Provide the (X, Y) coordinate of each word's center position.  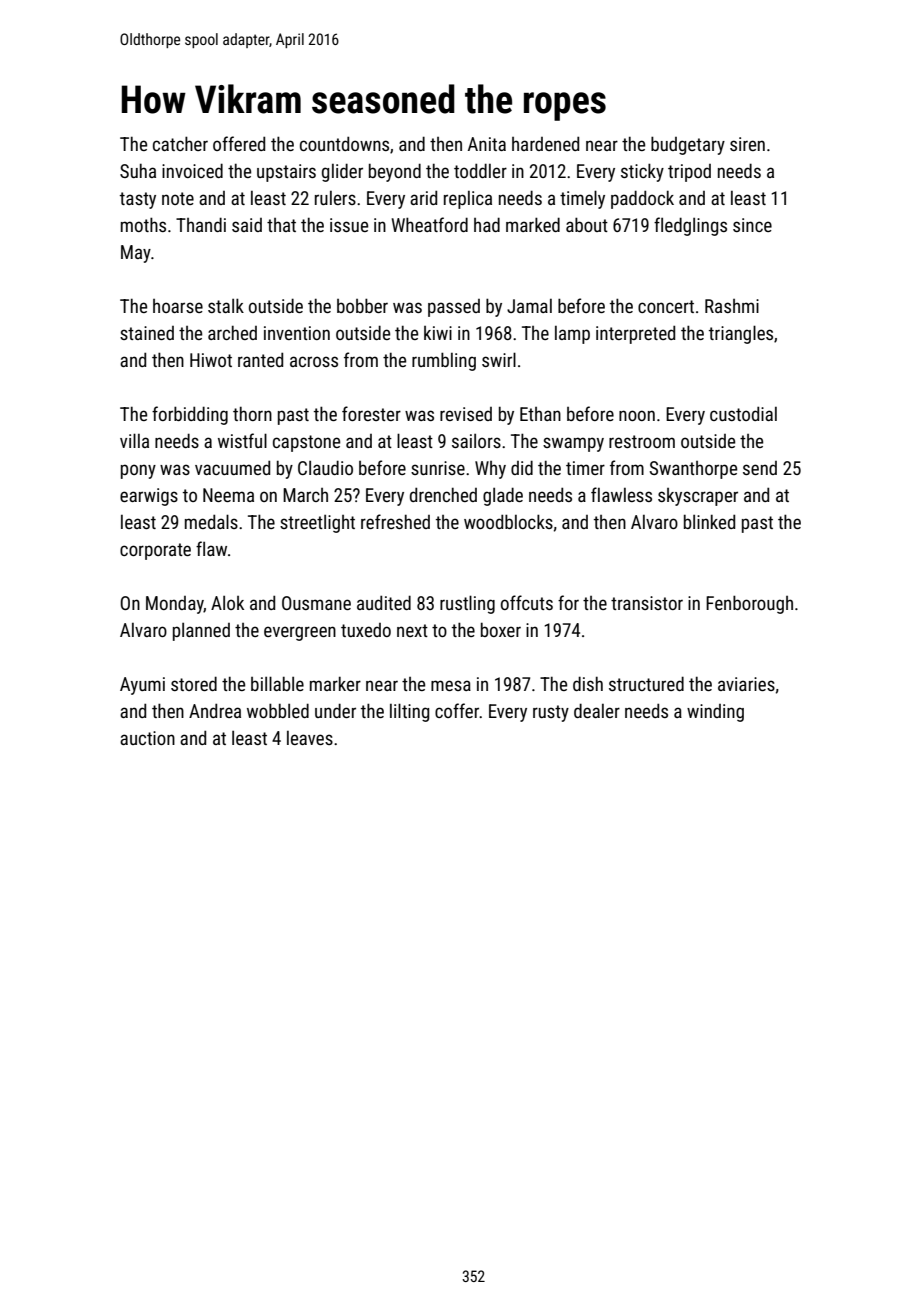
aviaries (746, 684)
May (136, 254)
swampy (573, 444)
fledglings (690, 226)
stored (194, 683)
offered (239, 143)
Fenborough (749, 604)
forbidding (190, 415)
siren (747, 144)
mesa (451, 685)
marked (533, 224)
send (760, 468)
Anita (487, 144)
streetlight (317, 524)
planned (201, 632)
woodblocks (508, 521)
